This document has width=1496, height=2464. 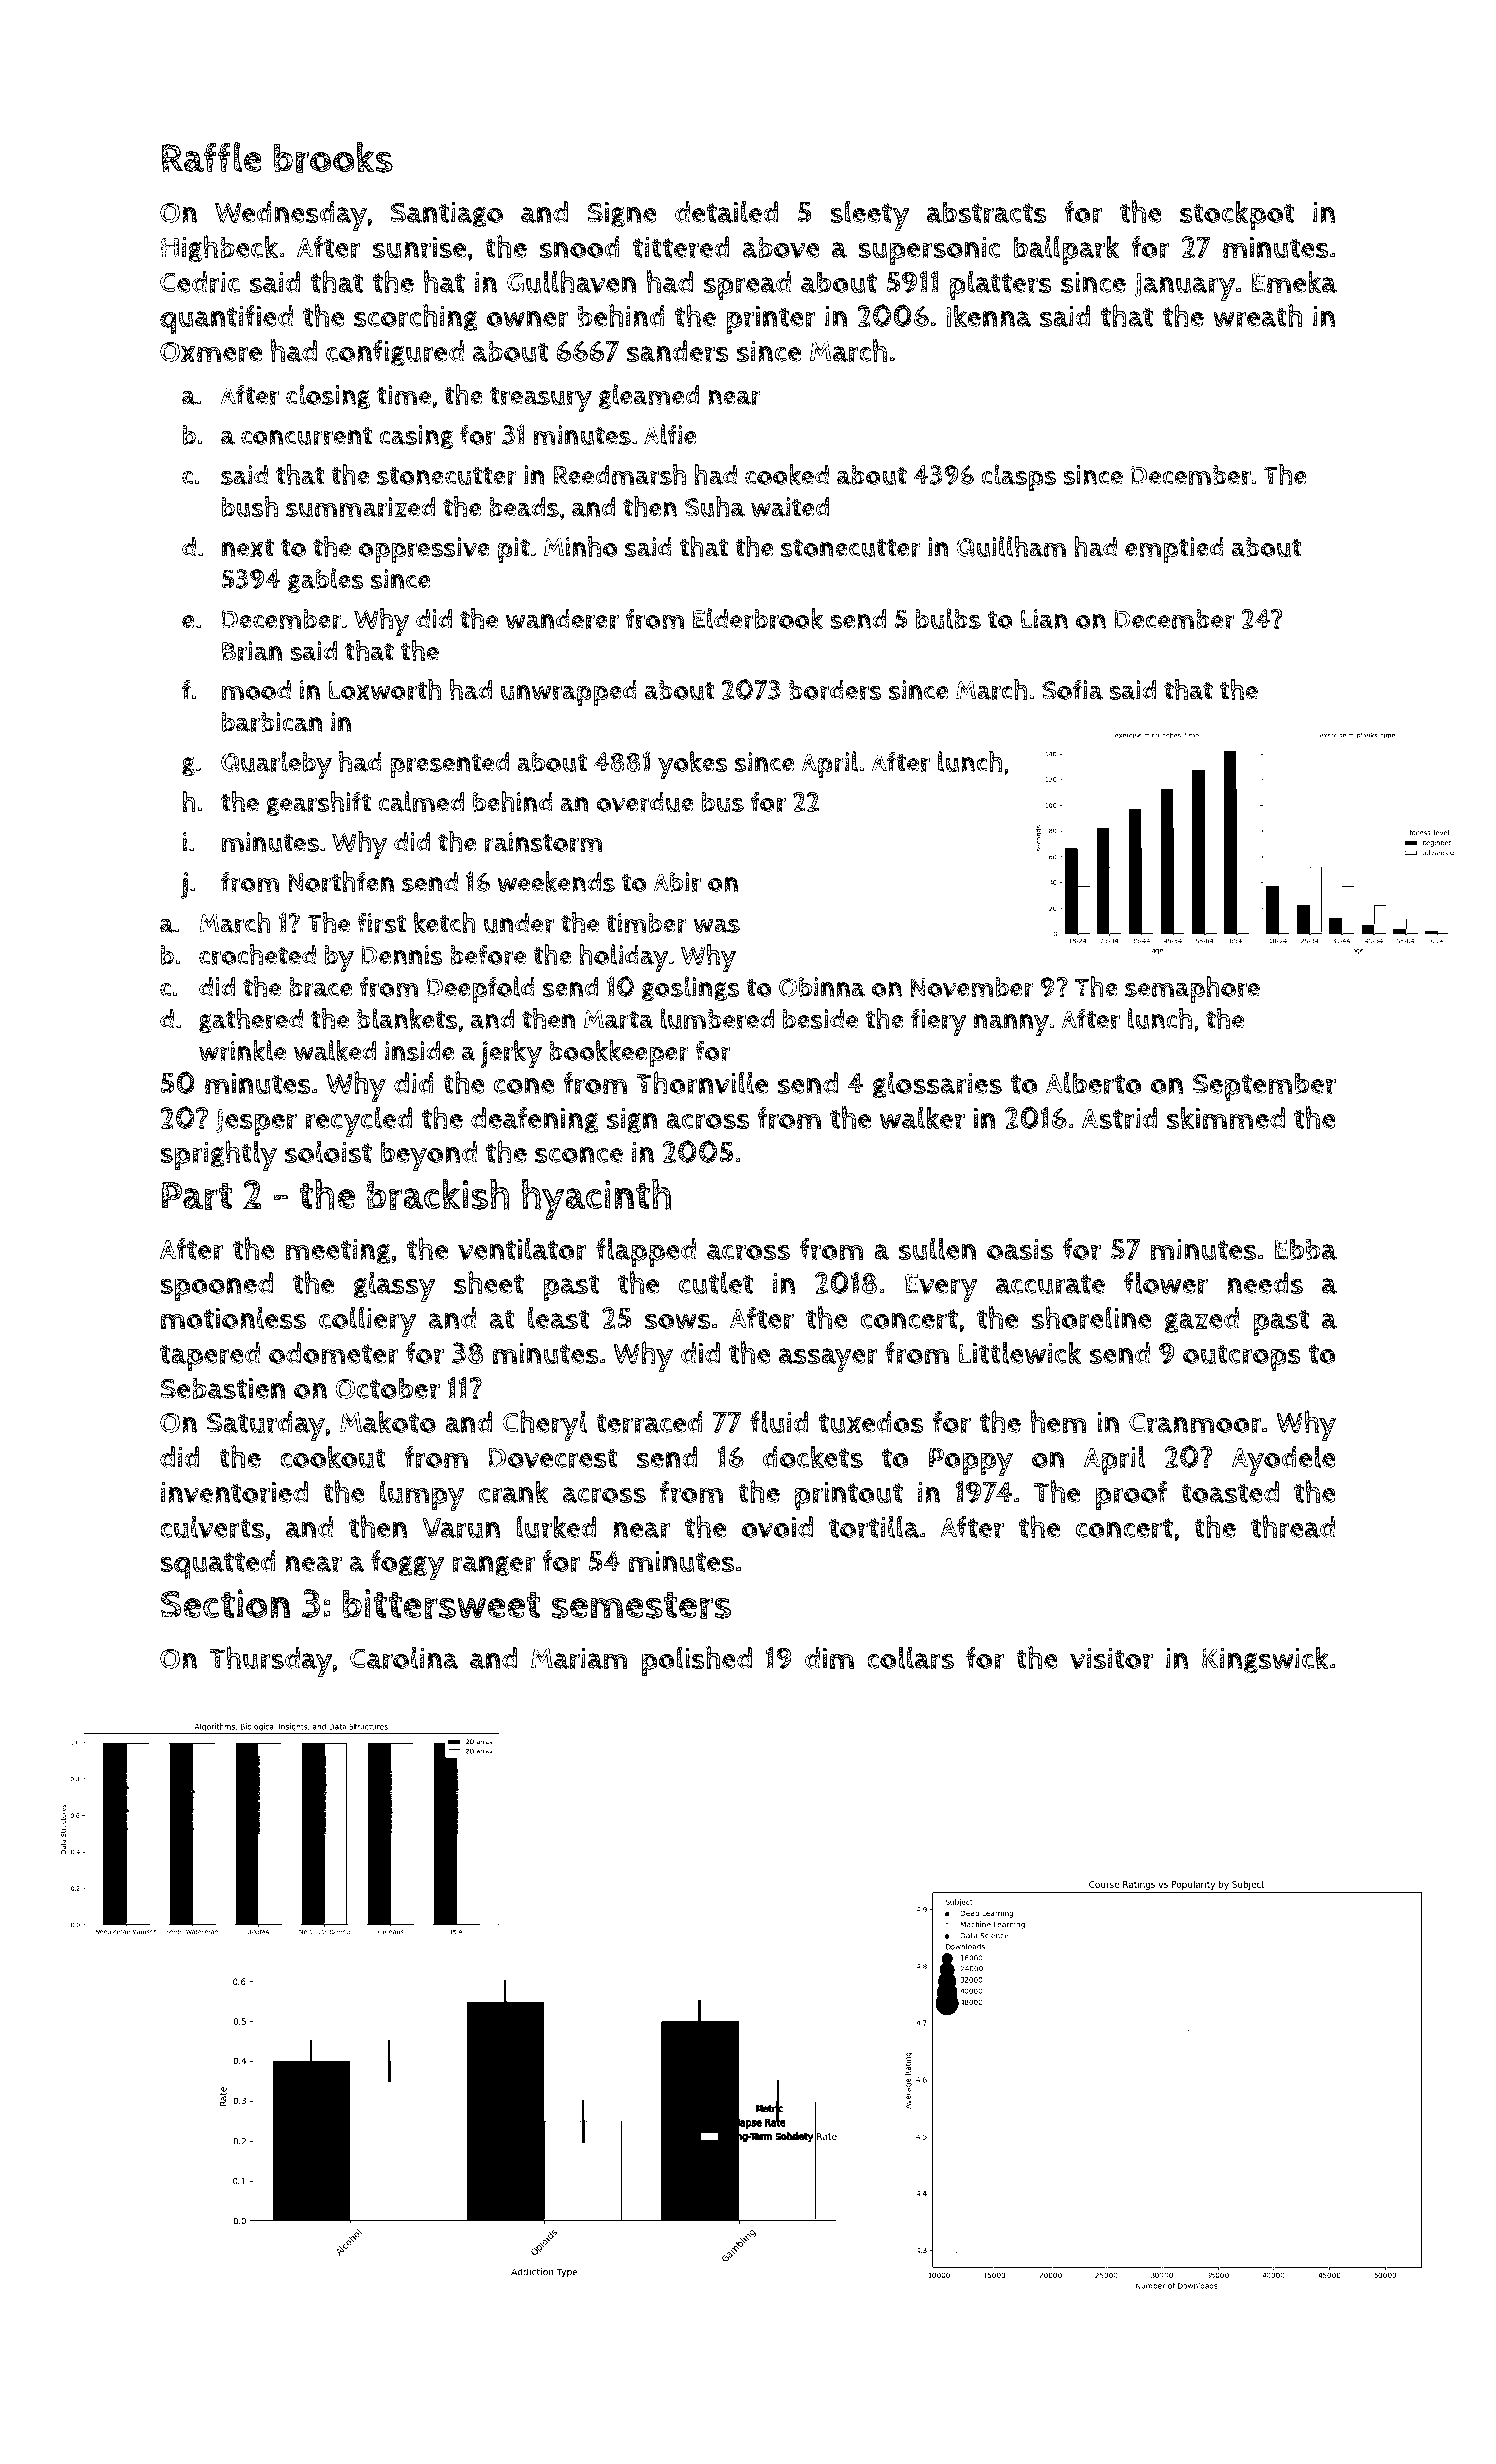 I want to click on Sofia, so click(x=1072, y=689).
